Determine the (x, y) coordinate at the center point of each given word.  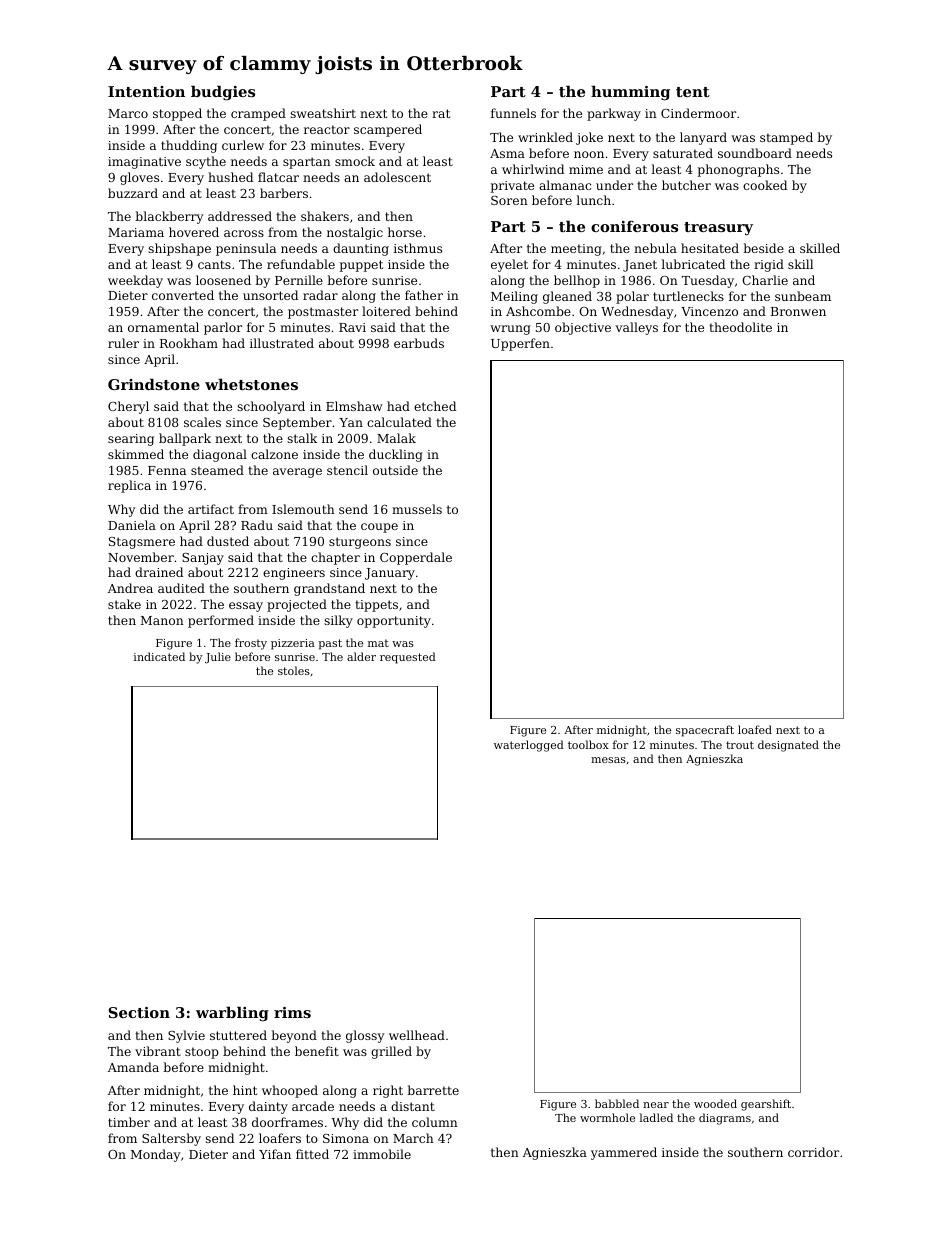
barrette (433, 1090)
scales (202, 422)
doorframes (287, 1122)
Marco (128, 113)
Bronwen (798, 311)
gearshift (766, 1105)
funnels (513, 113)
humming (630, 93)
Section (139, 1012)
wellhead (417, 1035)
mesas (608, 760)
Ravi (352, 327)
